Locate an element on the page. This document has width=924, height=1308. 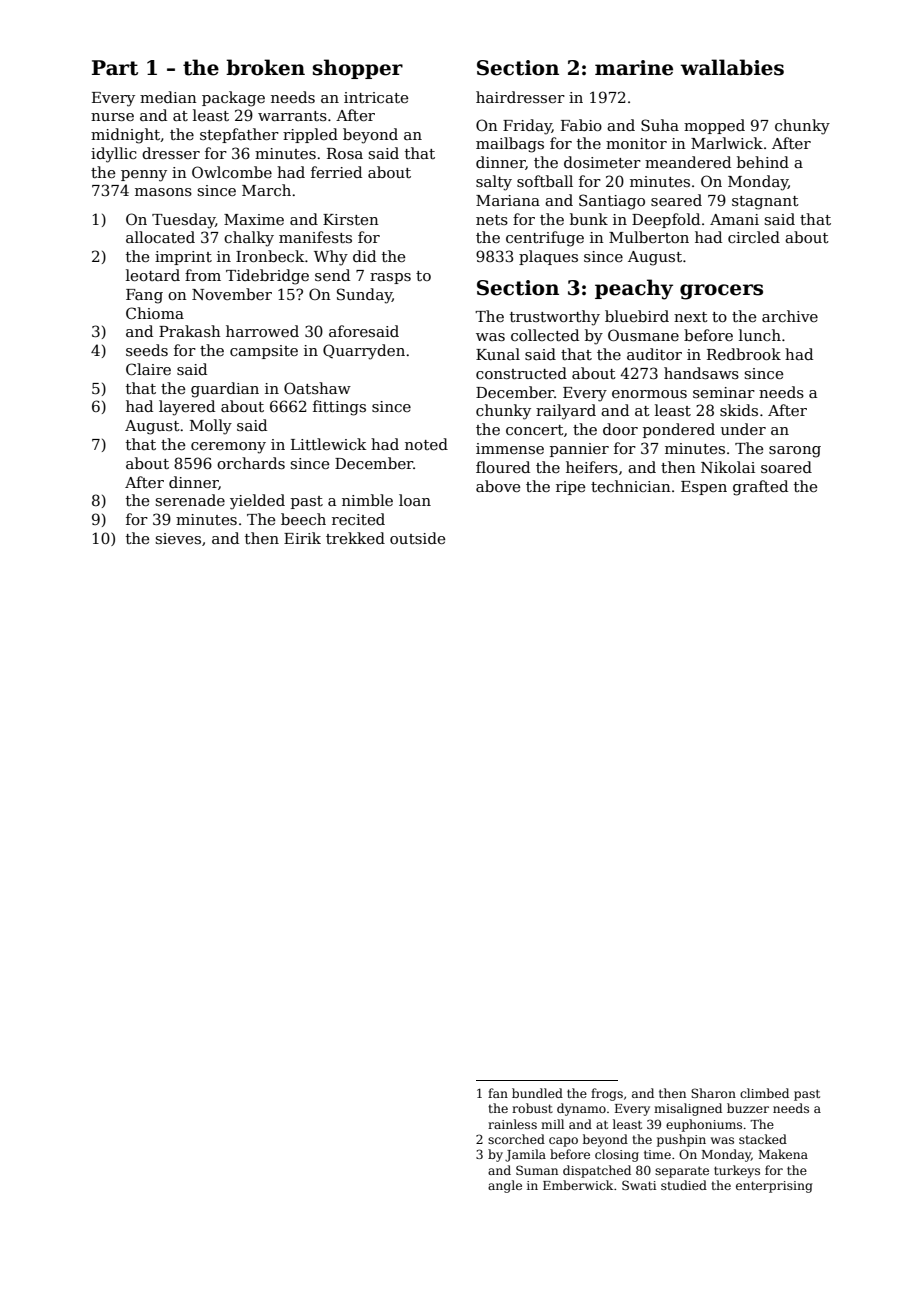
outside is located at coordinates (417, 538).
